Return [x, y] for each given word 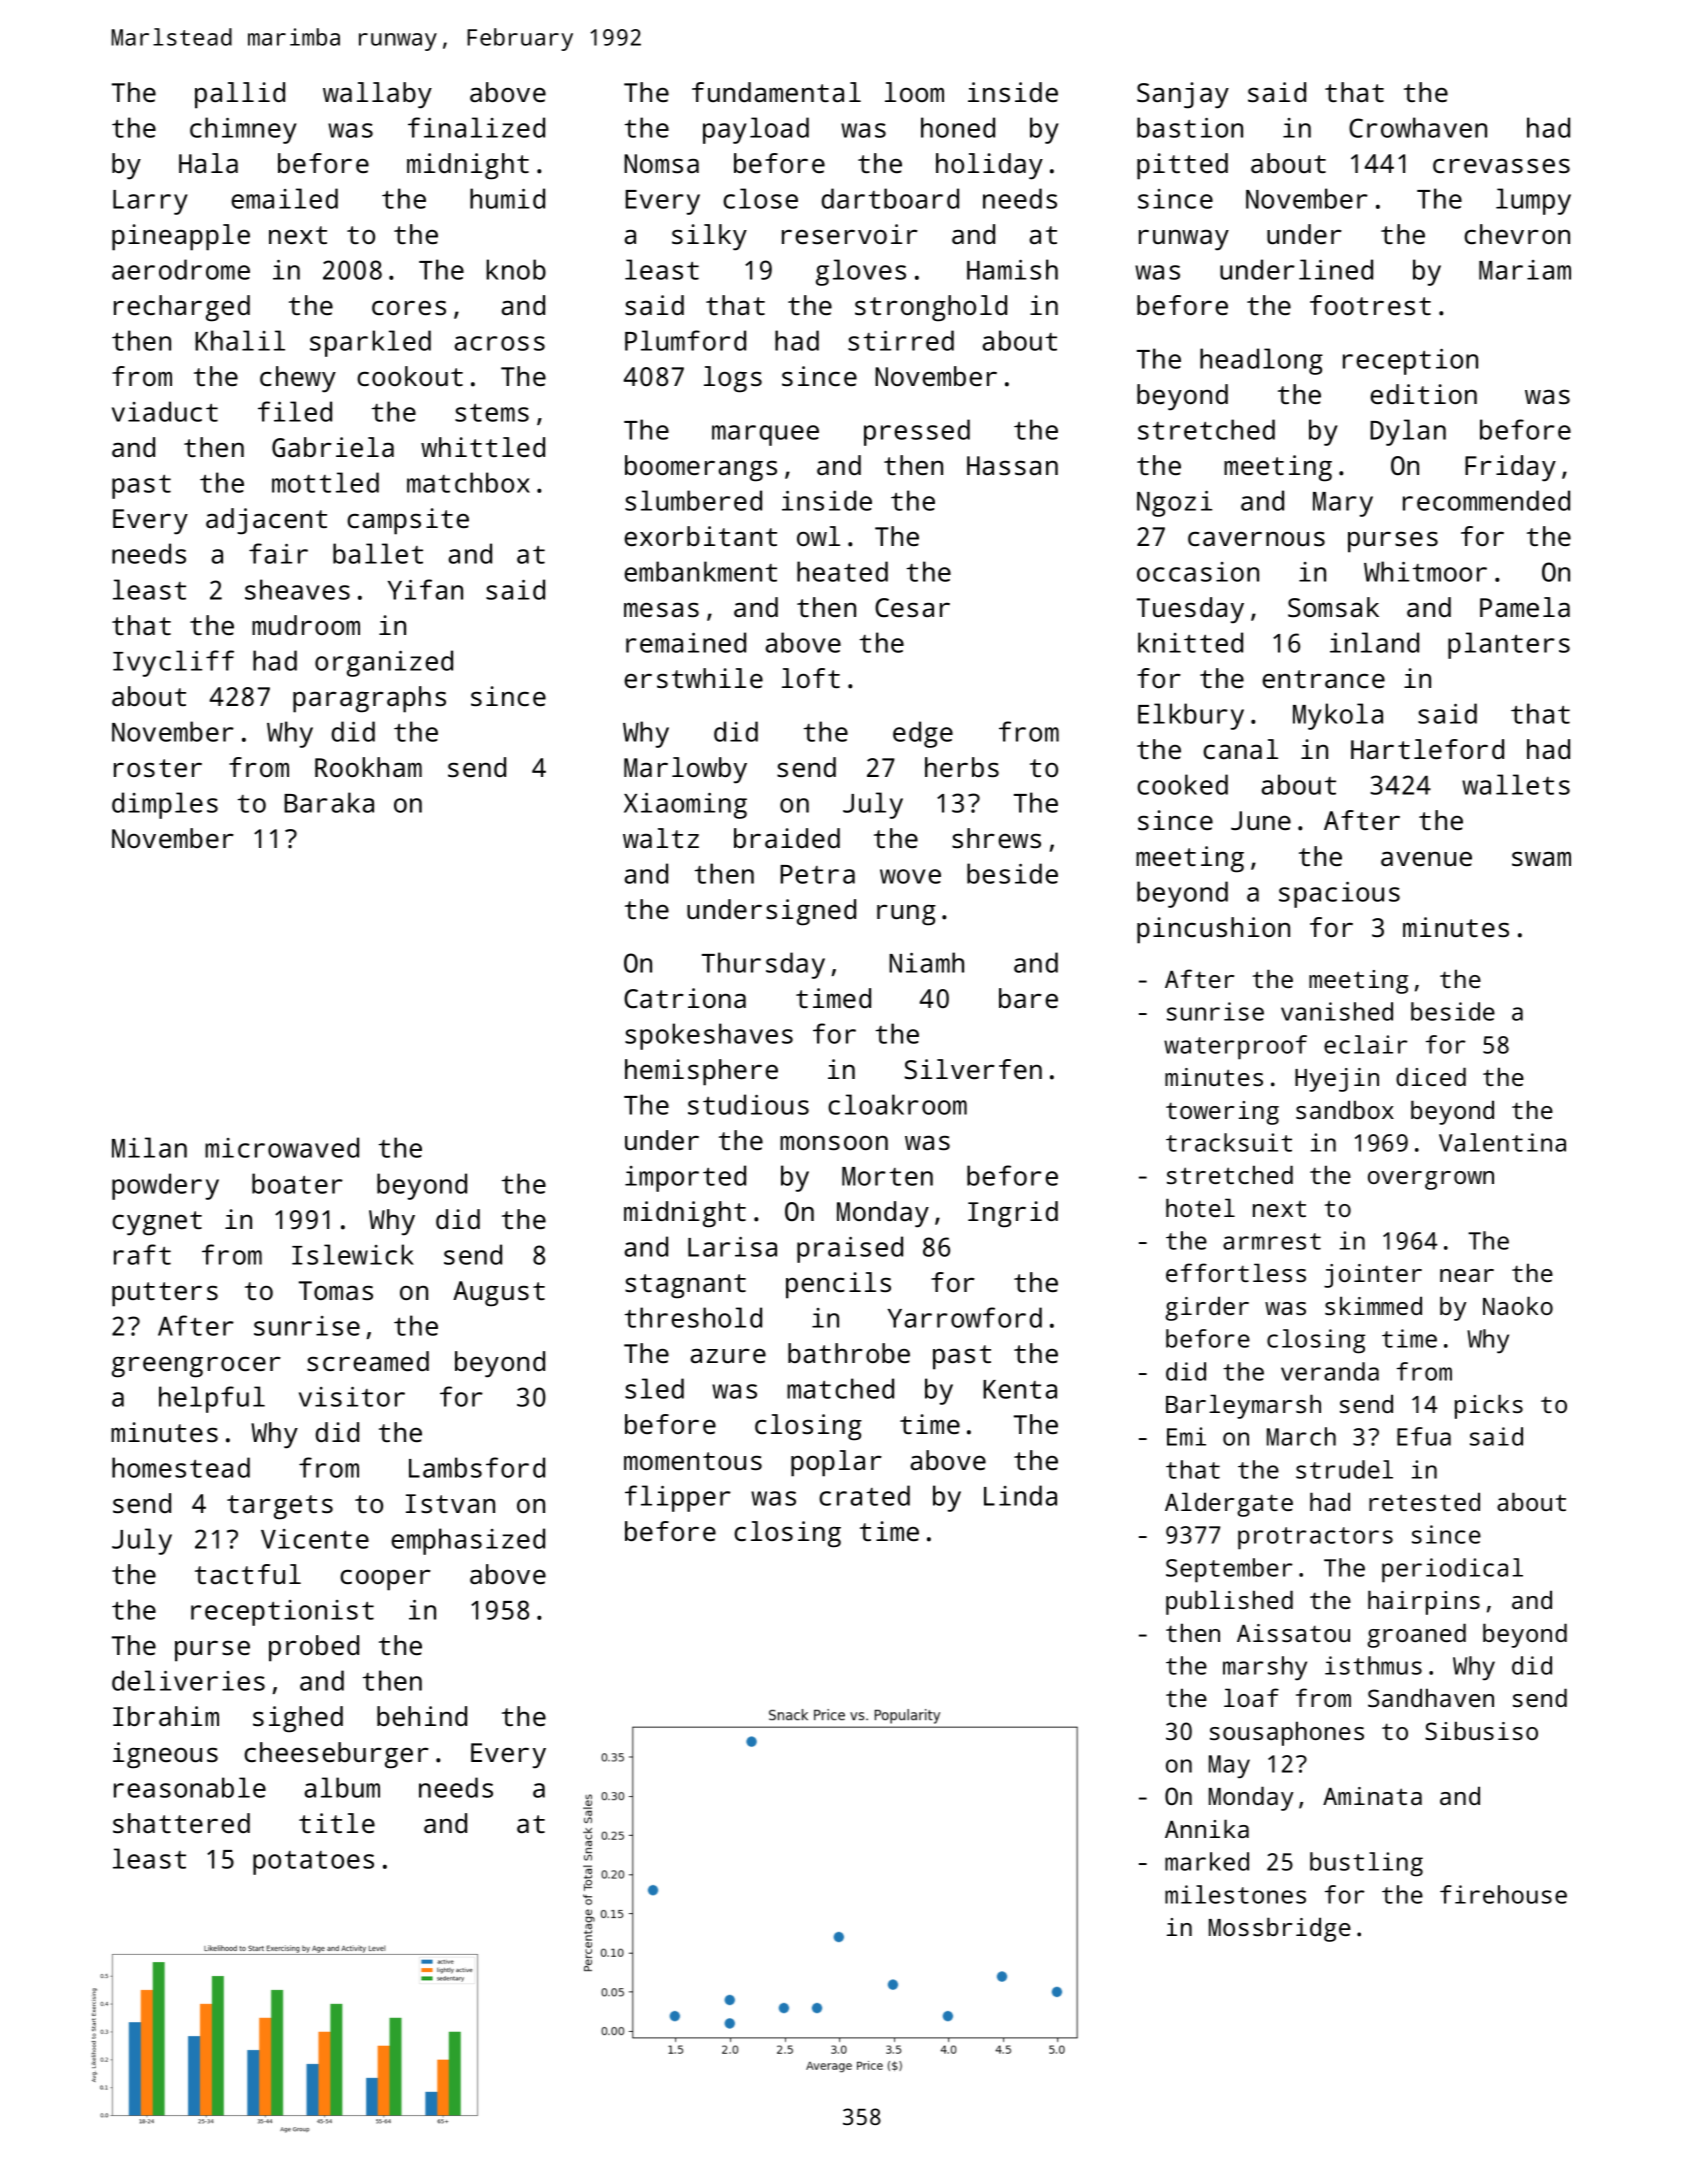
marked [1207, 1861]
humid [507, 198]
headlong [1261, 361]
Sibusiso [1481, 1730]
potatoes [313, 1863]
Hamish [1012, 269]
